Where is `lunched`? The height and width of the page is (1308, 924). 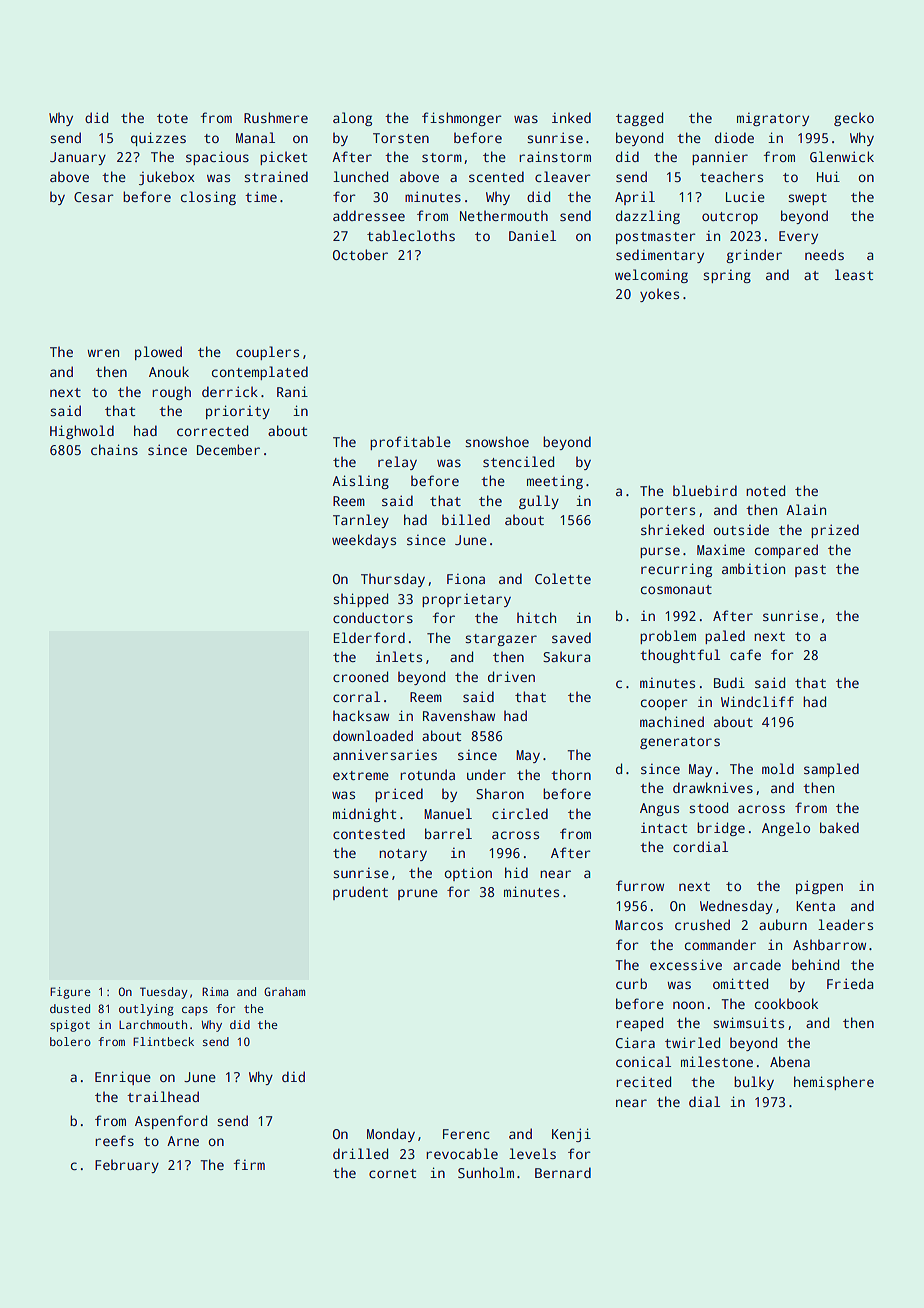
lunched is located at coordinates (360, 176).
